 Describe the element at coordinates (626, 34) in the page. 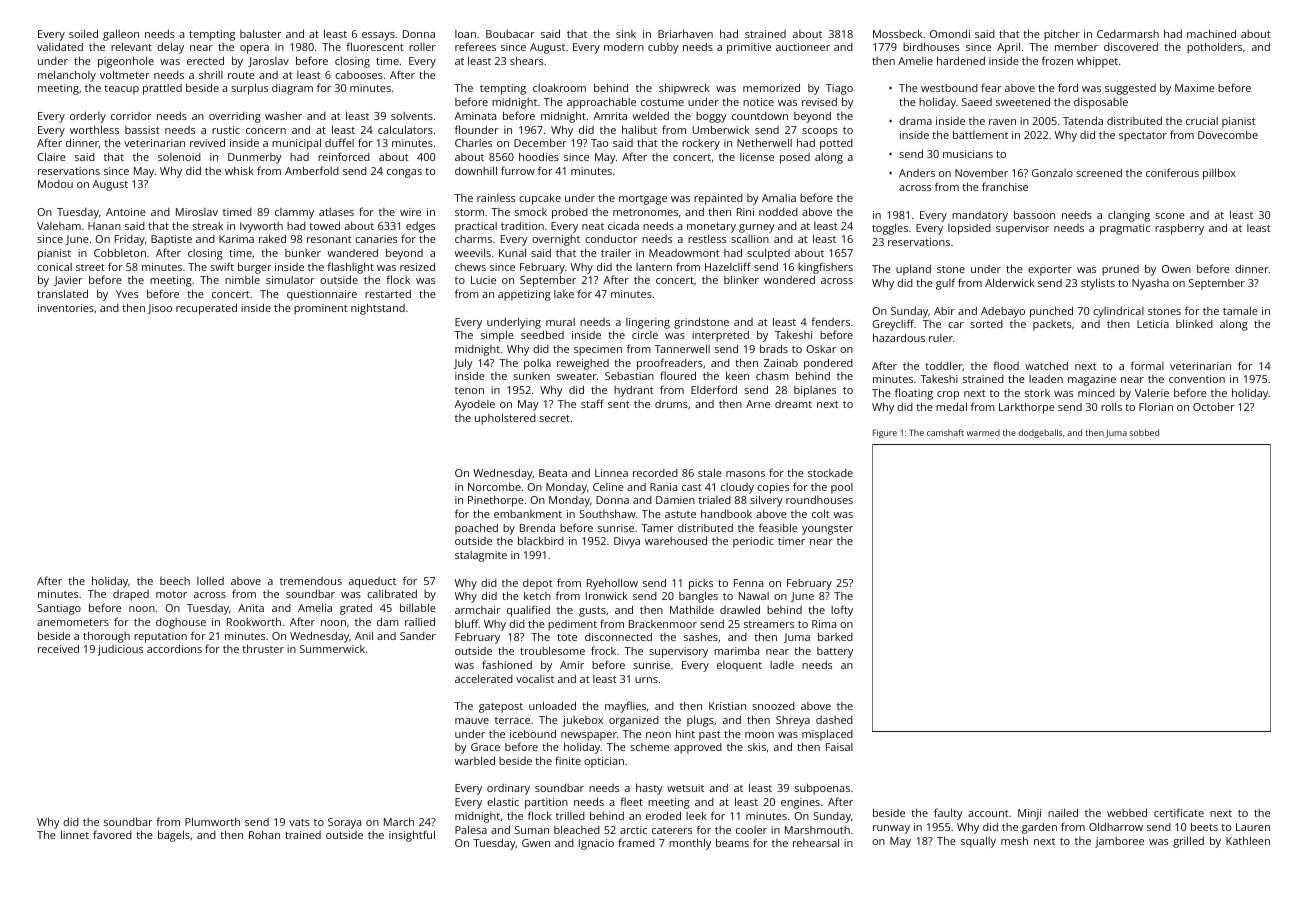

I see `sink` at that location.
